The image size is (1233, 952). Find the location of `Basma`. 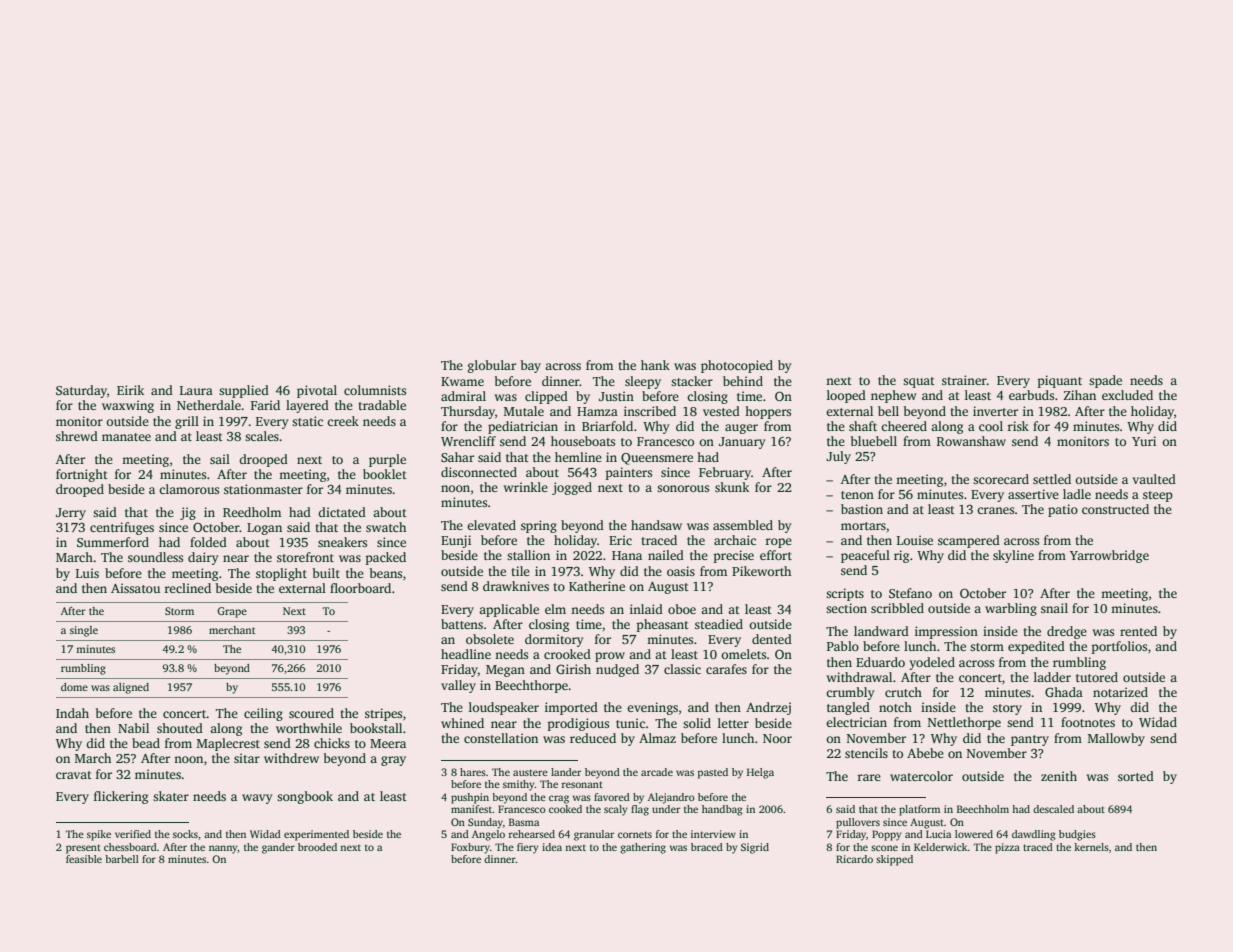

Basma is located at coordinates (524, 822).
